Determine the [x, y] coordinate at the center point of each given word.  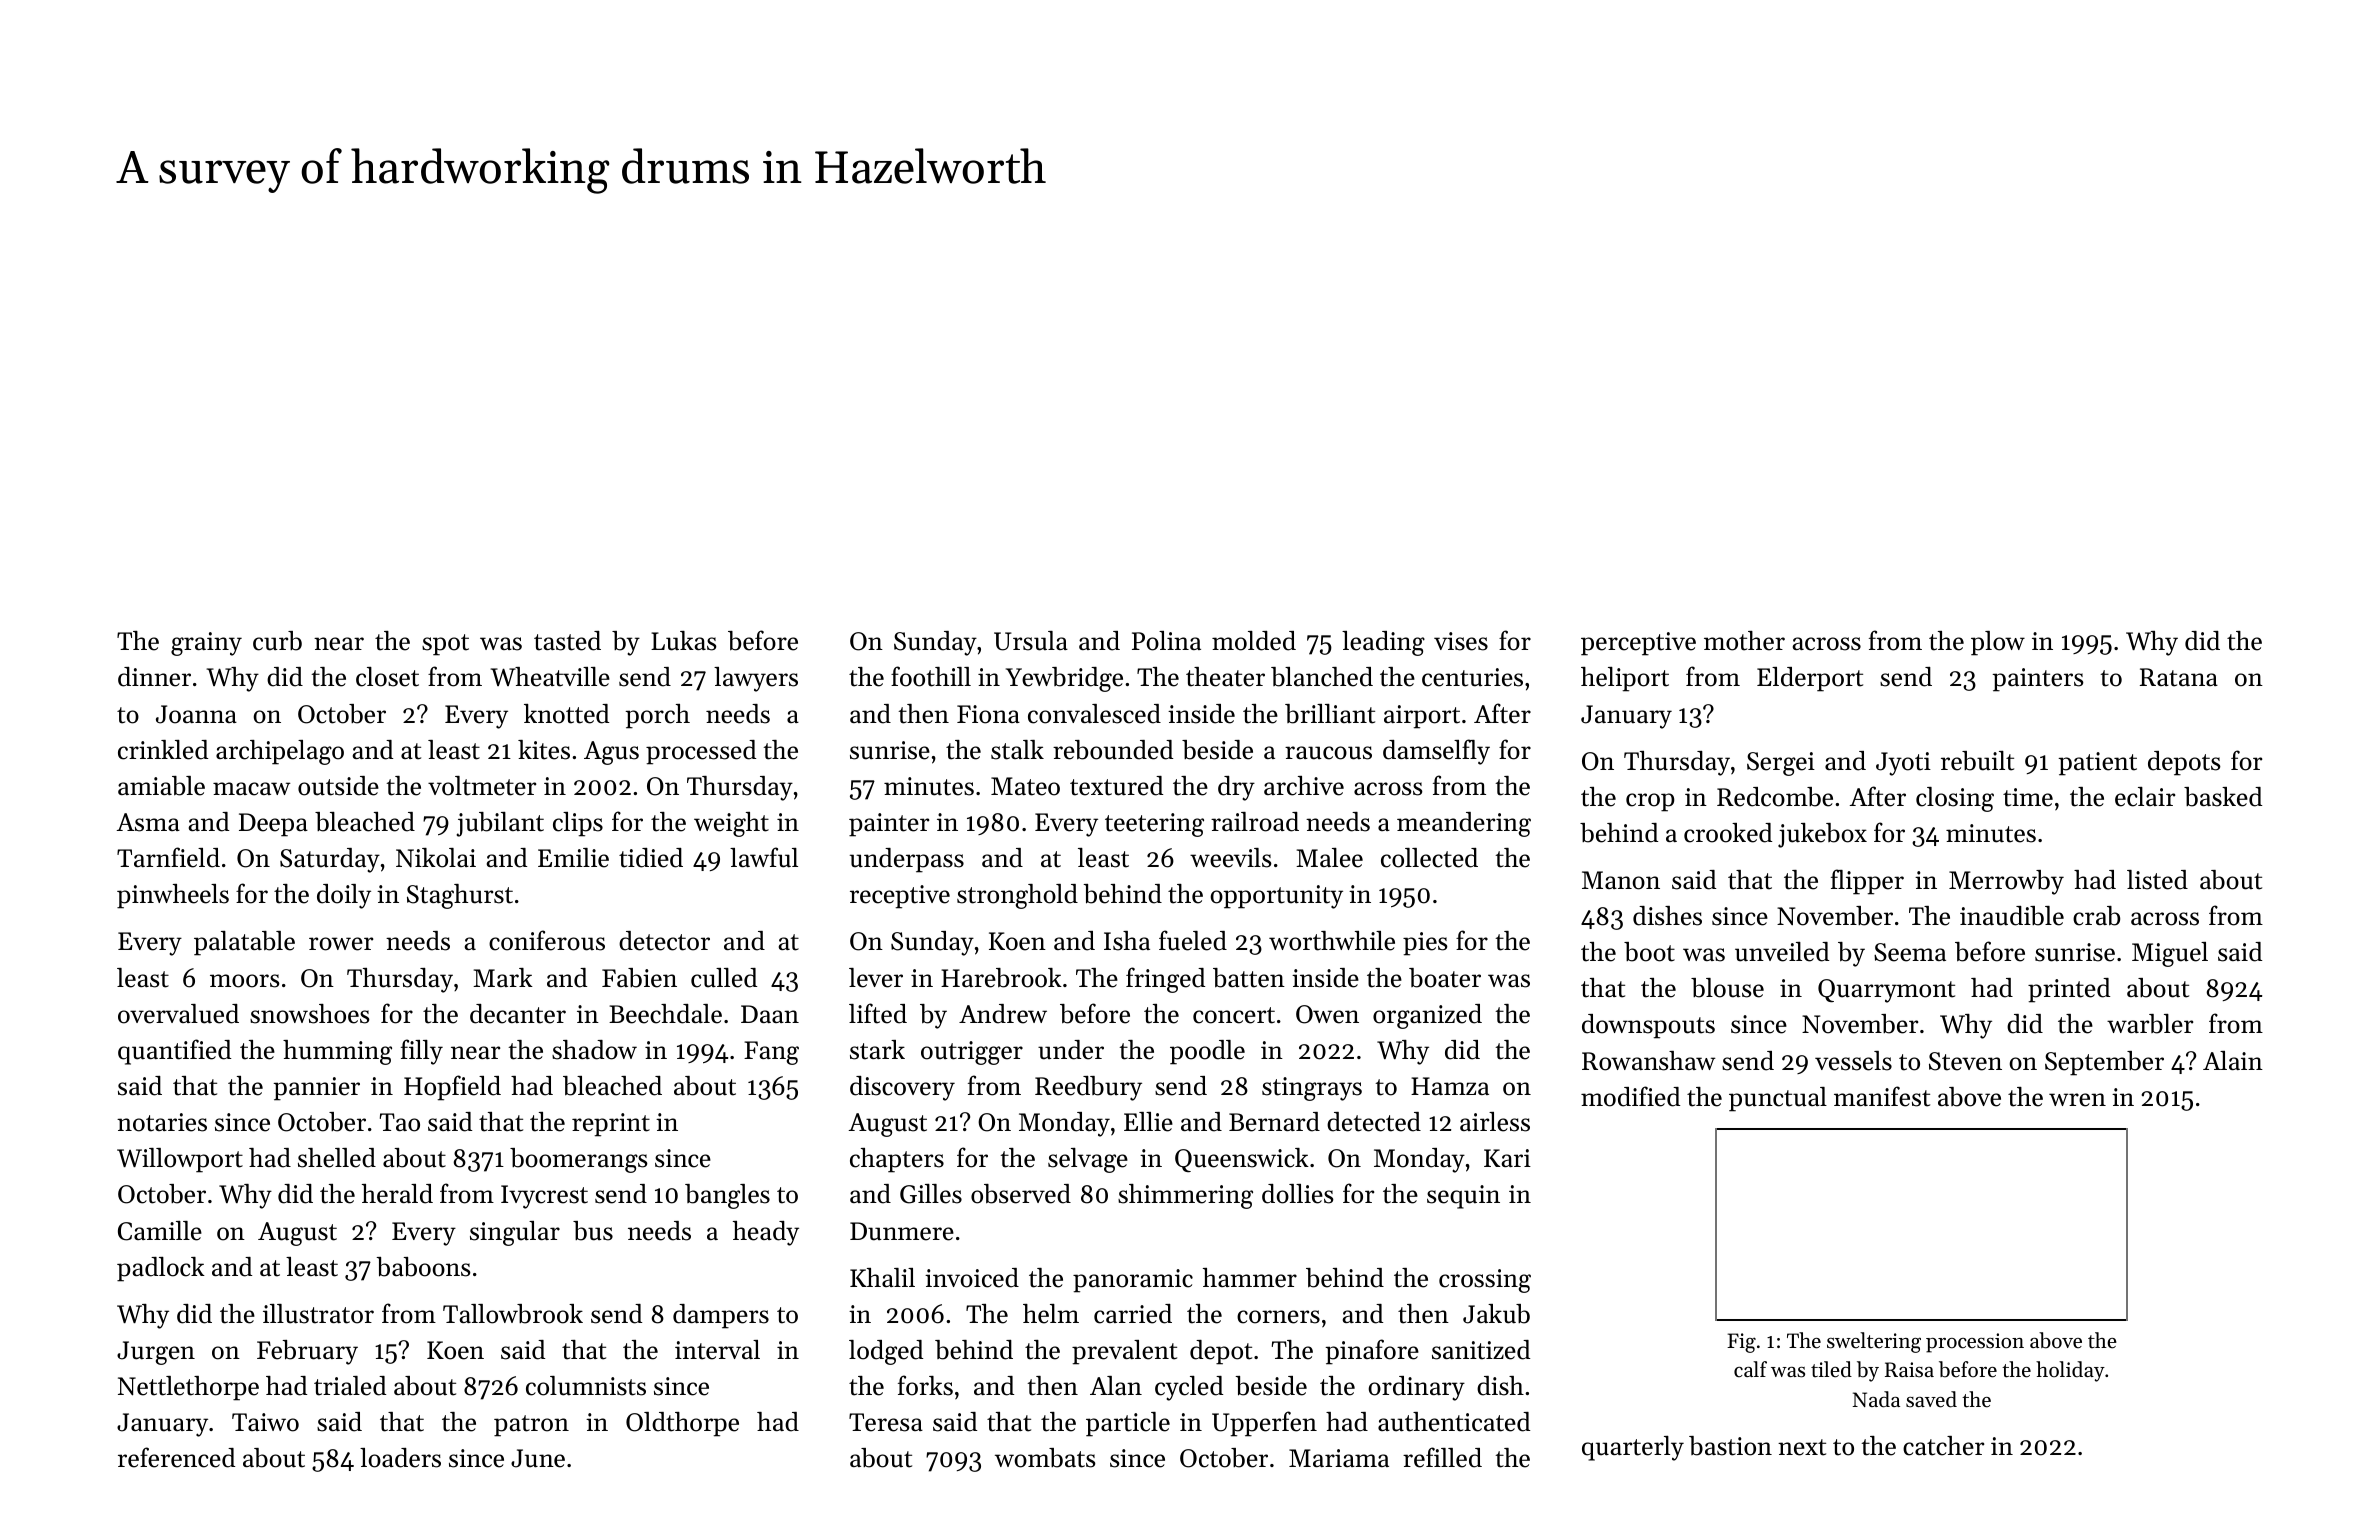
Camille [160, 1231]
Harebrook [1001, 978]
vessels [1853, 1061]
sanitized [1481, 1350]
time [2028, 797]
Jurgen [156, 1353]
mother [1744, 641]
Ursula [1031, 641]
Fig [1741, 1343]
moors [245, 981]
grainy [206, 644]
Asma [148, 822]
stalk [1017, 750]
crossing [1485, 1281]
